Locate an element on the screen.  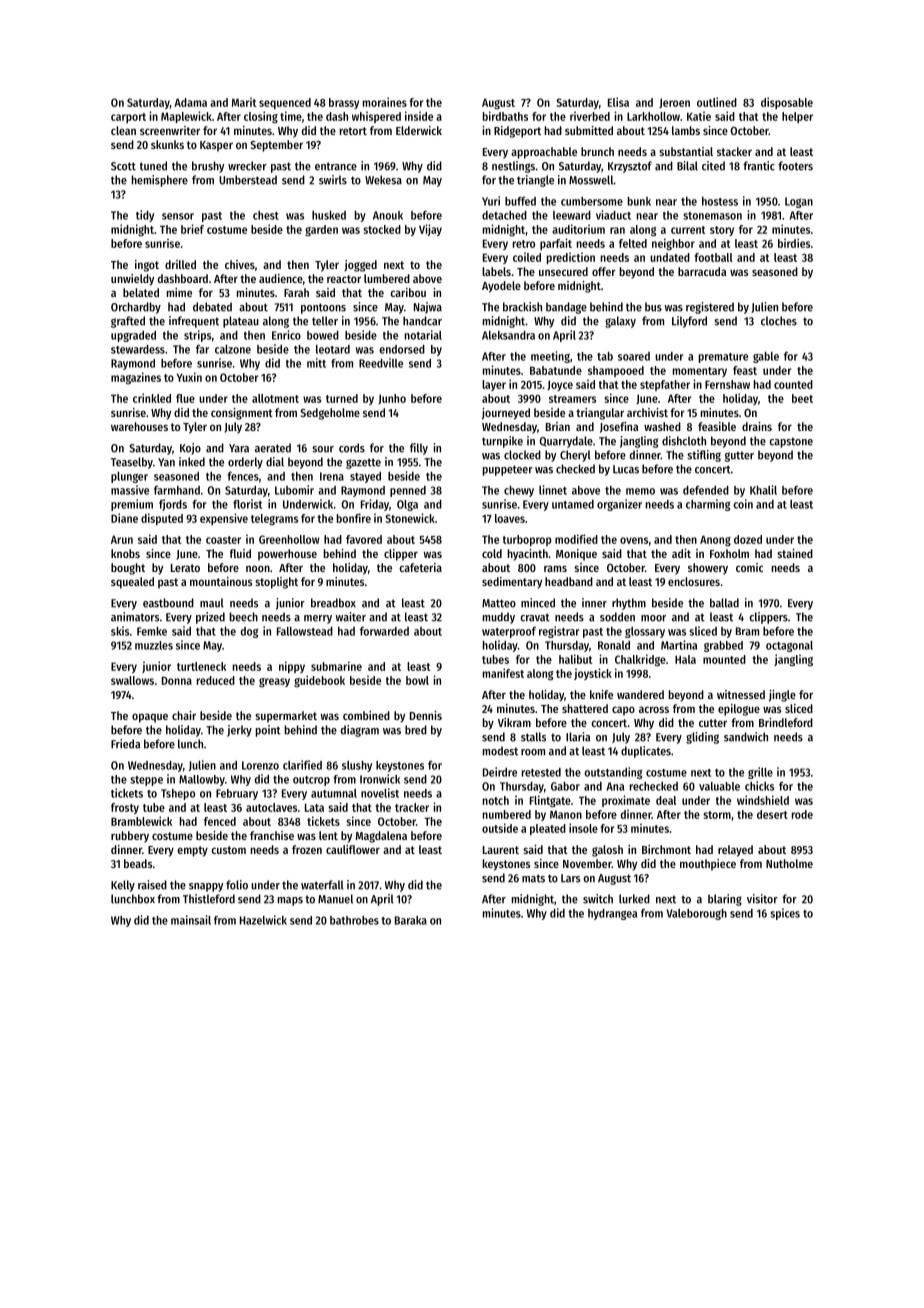
Baraka is located at coordinates (411, 920).
